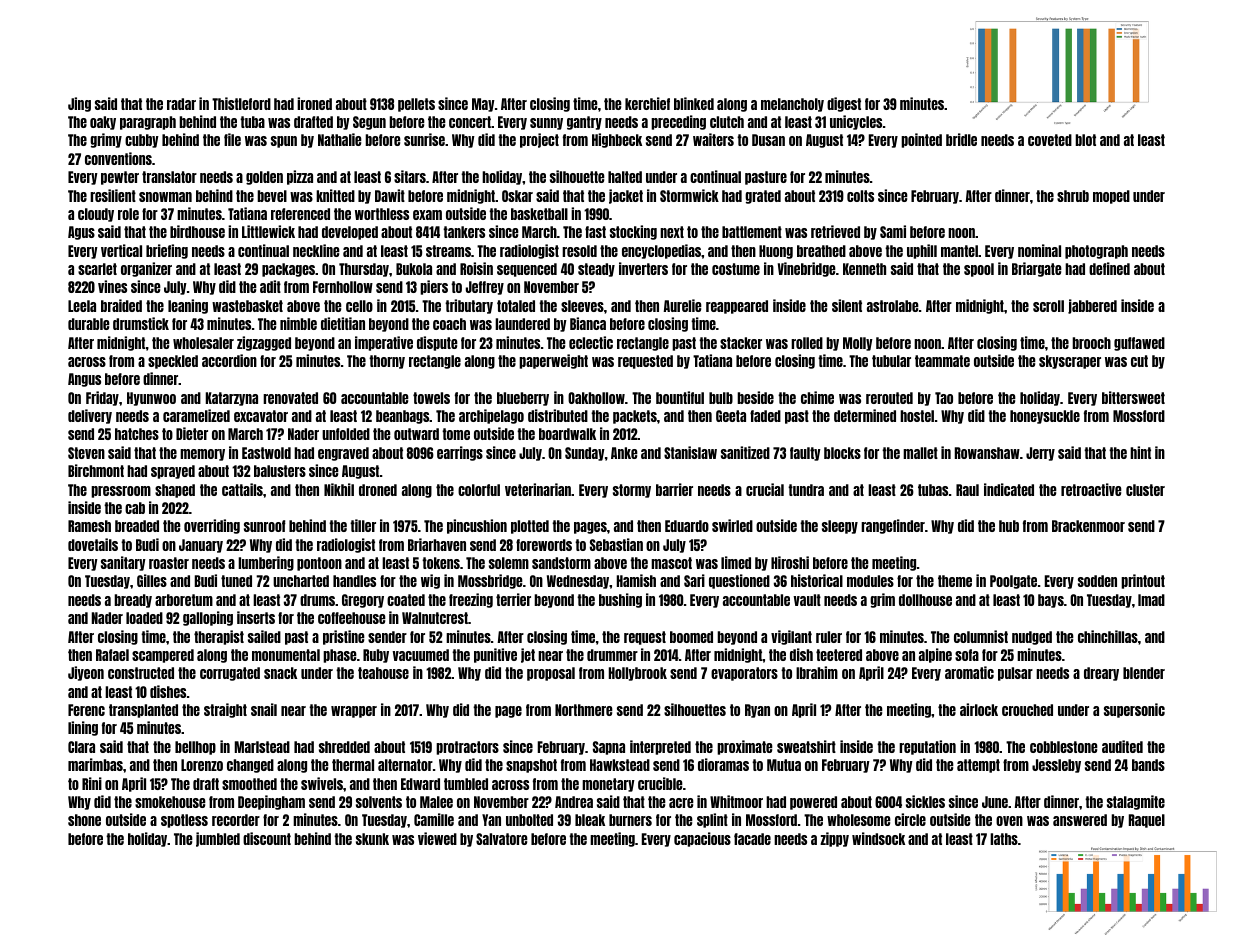 This screenshot has height=952, width=1233. Describe the element at coordinates (969, 672) in the screenshot. I see `aromatic` at that location.
